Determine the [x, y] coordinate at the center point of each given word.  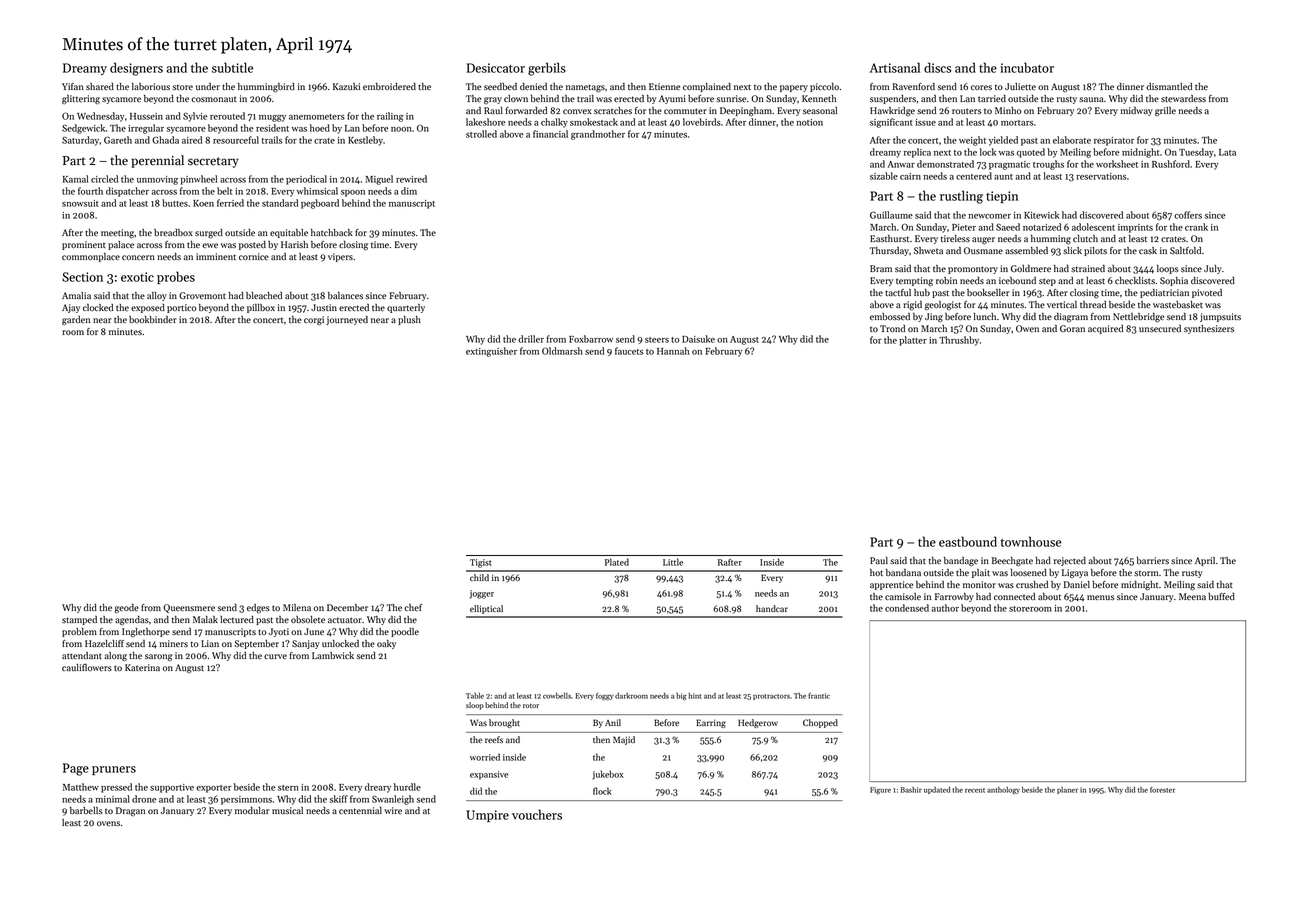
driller [531, 339]
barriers [1153, 560]
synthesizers [1209, 329]
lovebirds [702, 122]
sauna [1091, 99]
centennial [360, 810]
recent [975, 790]
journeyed [347, 320]
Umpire [487, 816]
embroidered [389, 86]
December [347, 607]
